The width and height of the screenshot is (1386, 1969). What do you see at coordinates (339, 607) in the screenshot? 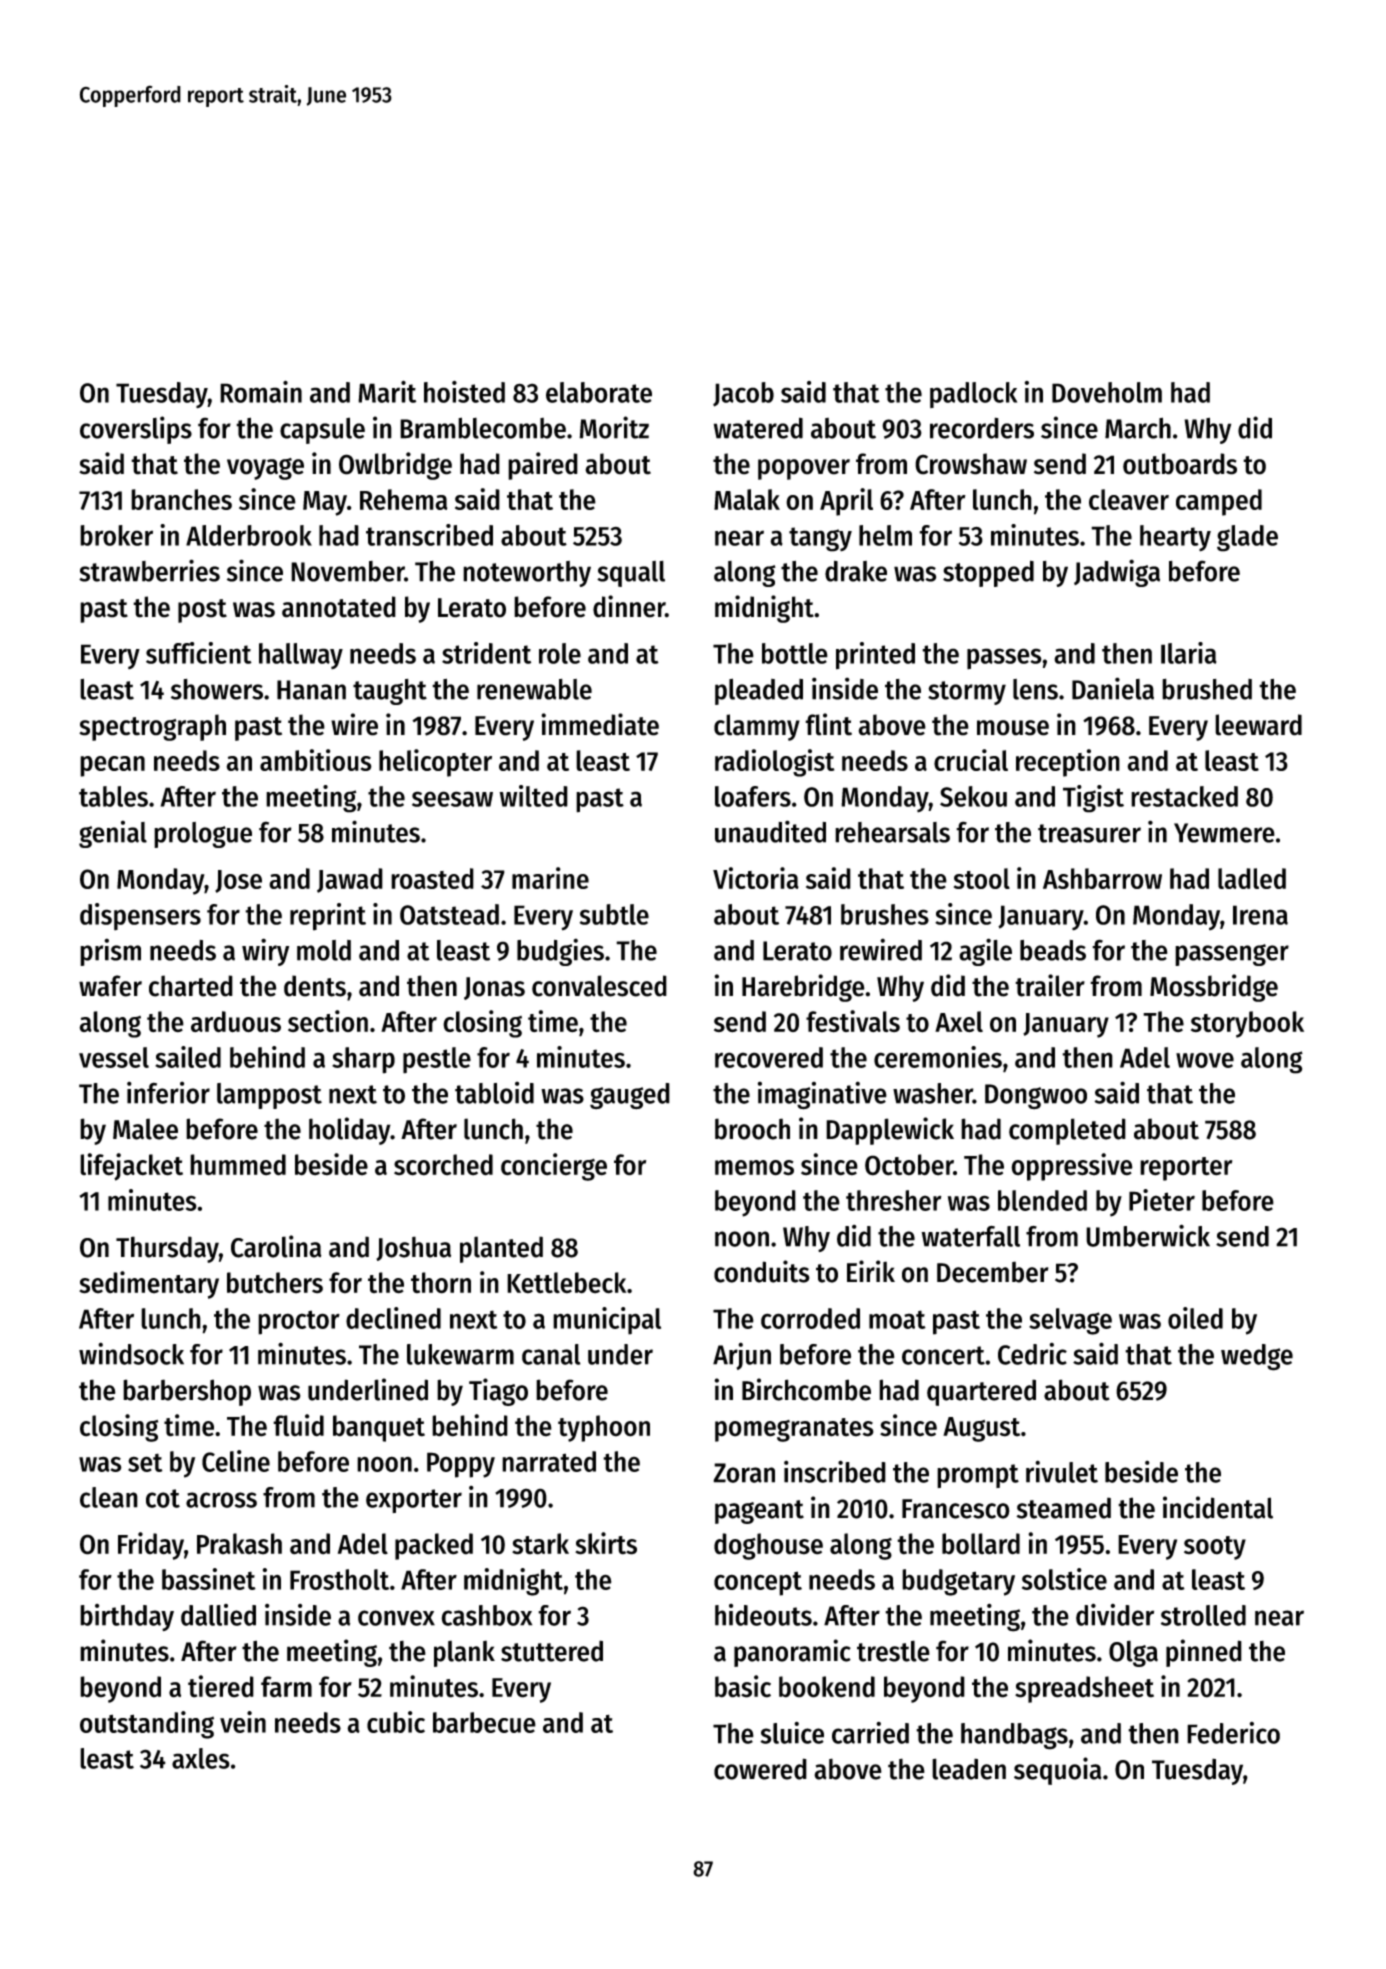
I see `annotated` at bounding box center [339, 607].
